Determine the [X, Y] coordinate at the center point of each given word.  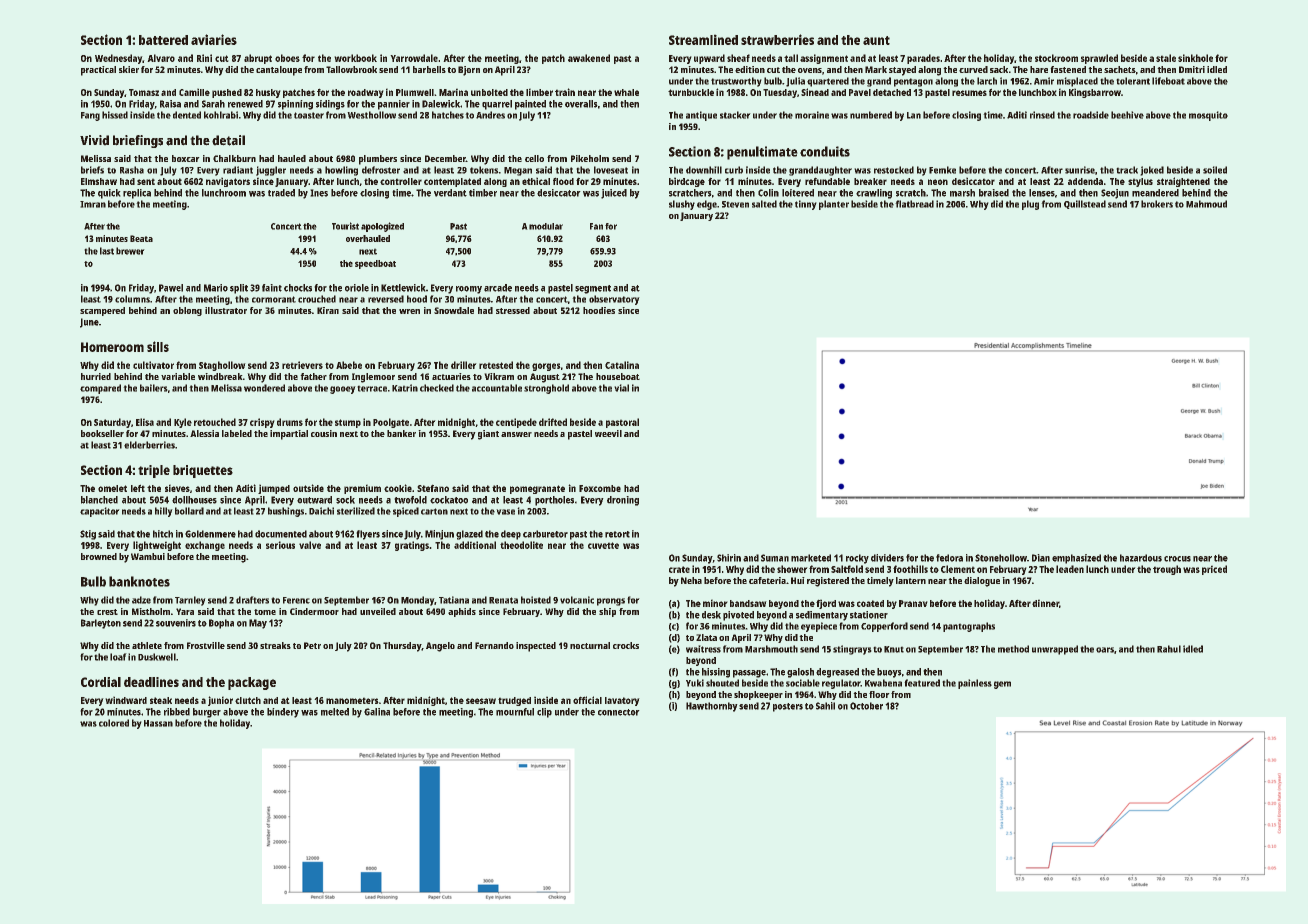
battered [163, 40]
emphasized [1076, 559]
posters [788, 707]
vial [621, 388]
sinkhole [1195, 58]
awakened [589, 58]
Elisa [145, 422]
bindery [283, 713]
